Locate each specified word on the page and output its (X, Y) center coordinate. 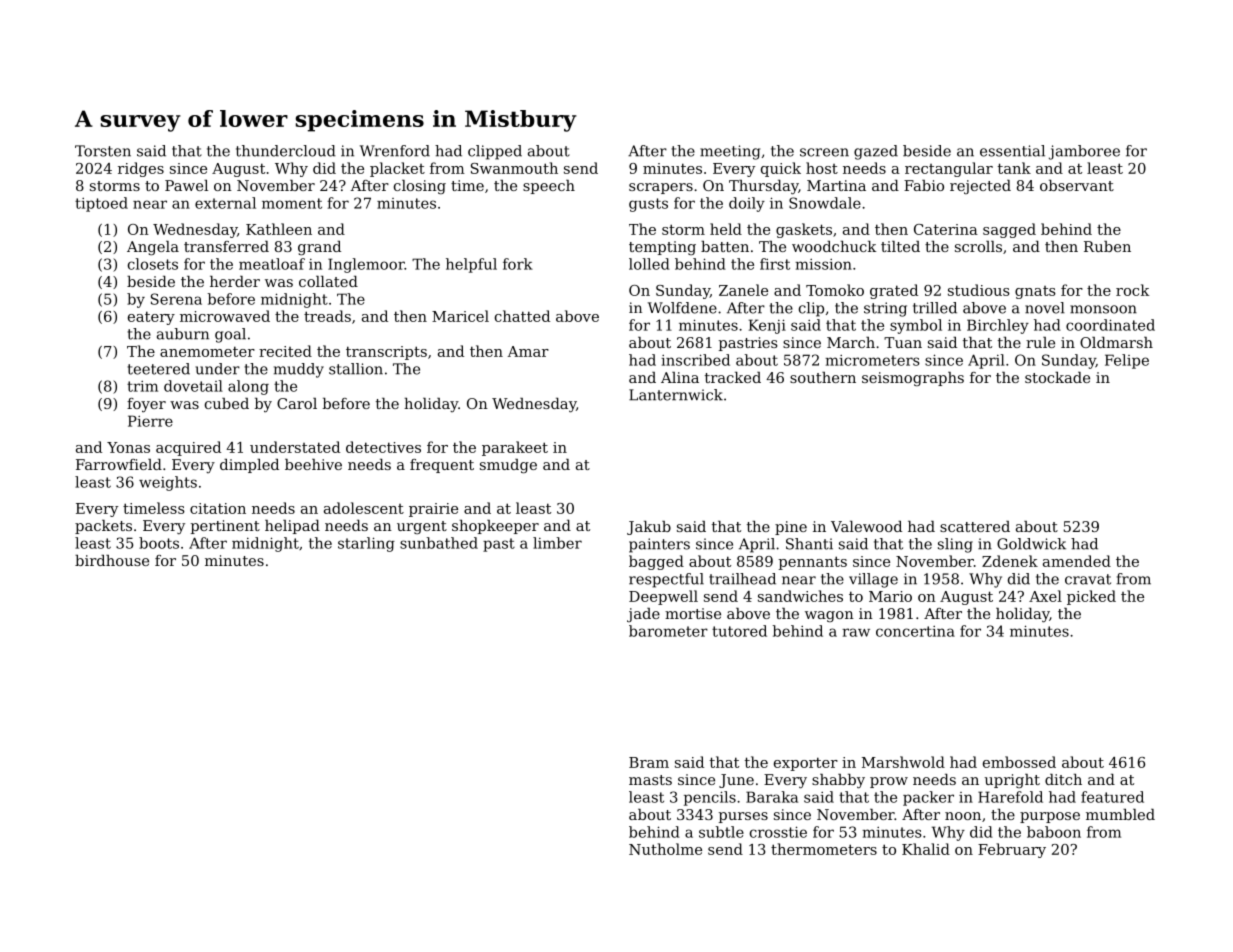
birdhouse (112, 560)
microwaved (225, 316)
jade (643, 615)
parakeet (515, 448)
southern (823, 377)
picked (1091, 597)
